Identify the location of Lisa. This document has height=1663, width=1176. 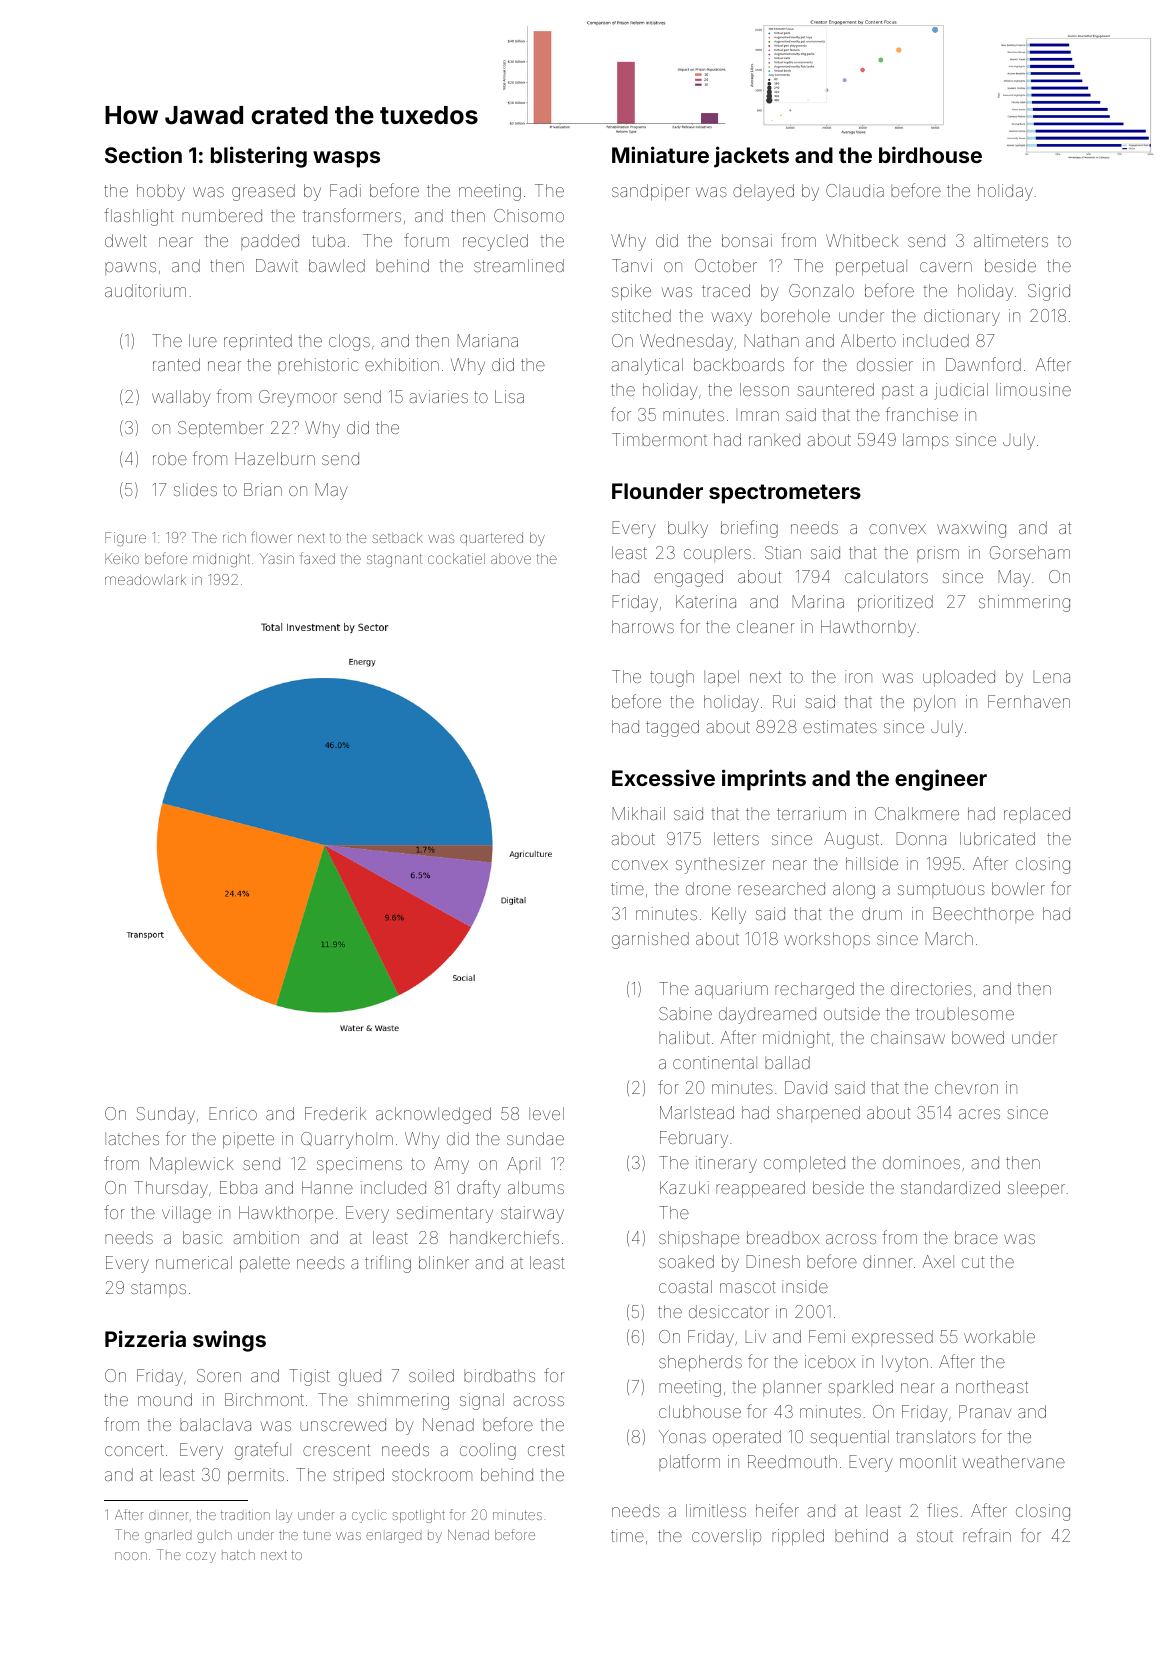
(509, 396).
